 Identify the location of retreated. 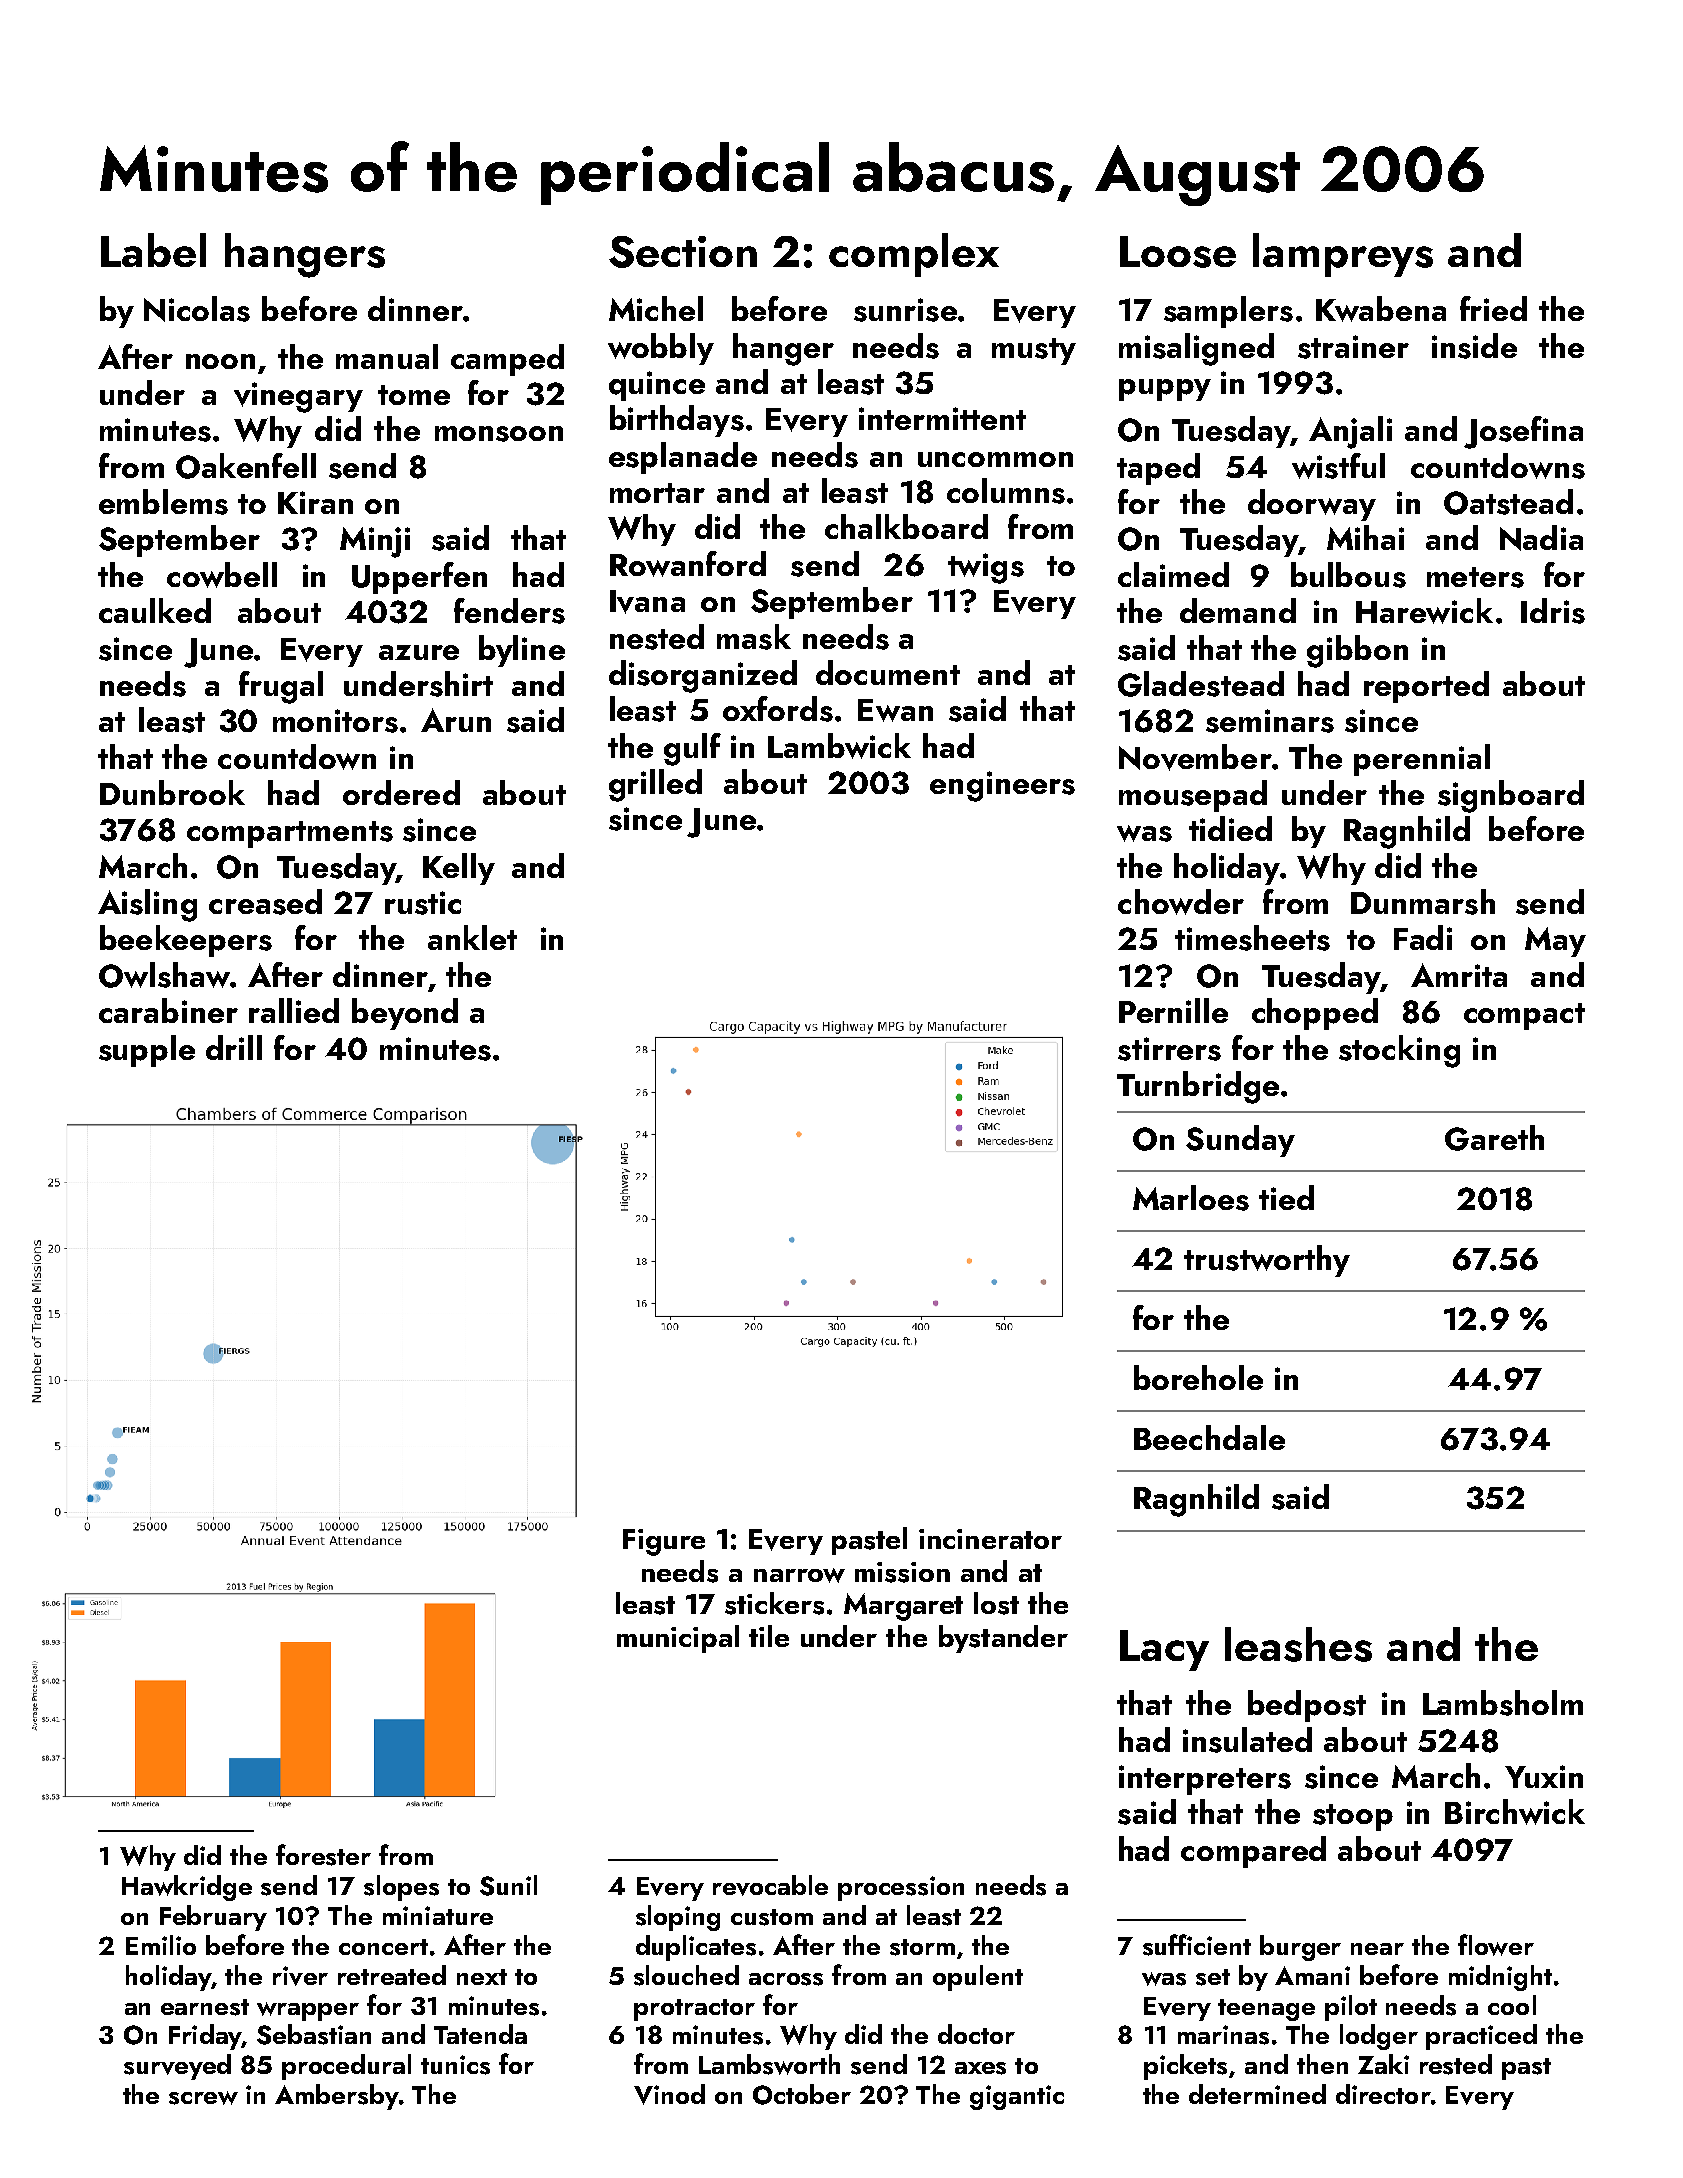
(392, 1975).
